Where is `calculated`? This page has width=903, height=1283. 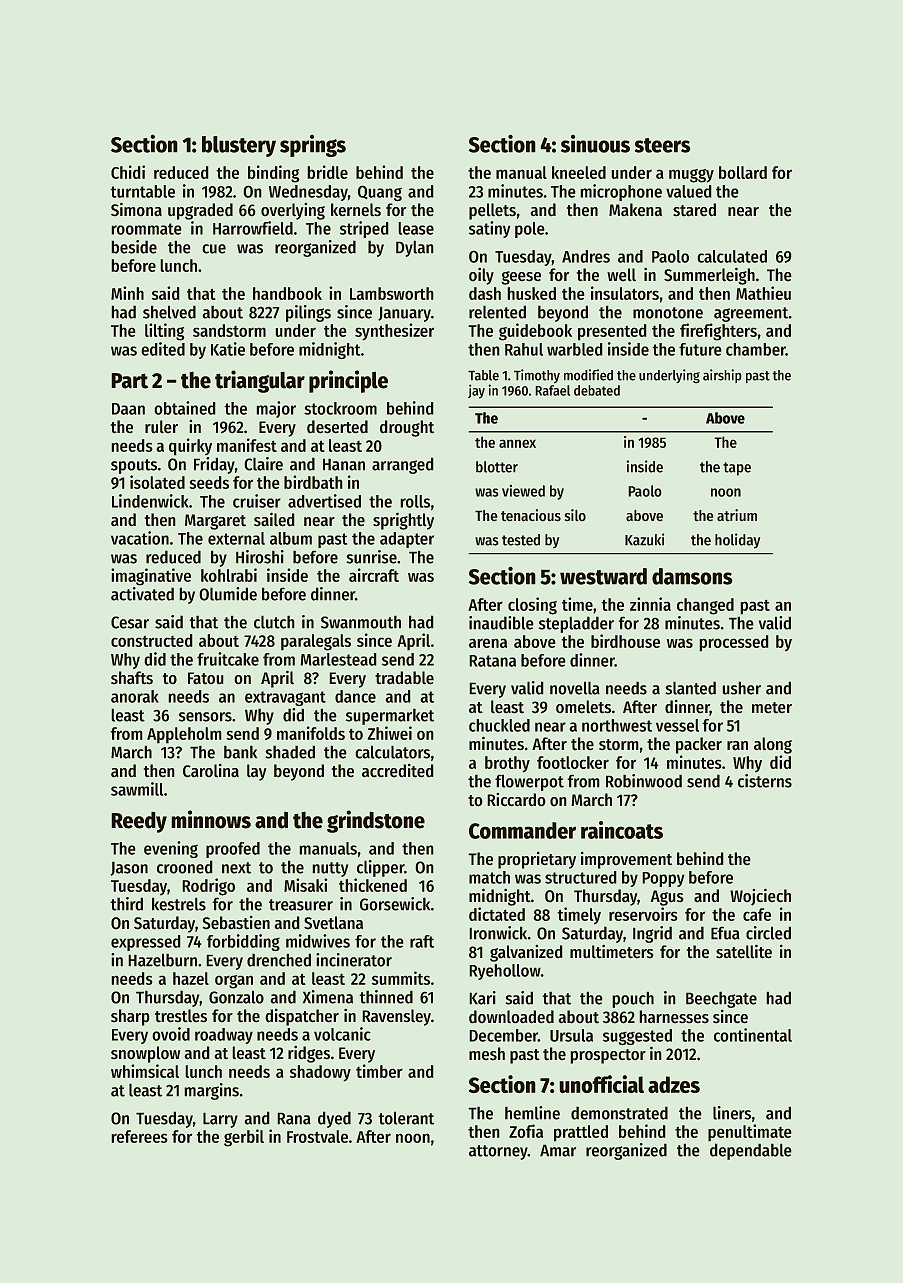
calculated is located at coordinates (732, 256).
